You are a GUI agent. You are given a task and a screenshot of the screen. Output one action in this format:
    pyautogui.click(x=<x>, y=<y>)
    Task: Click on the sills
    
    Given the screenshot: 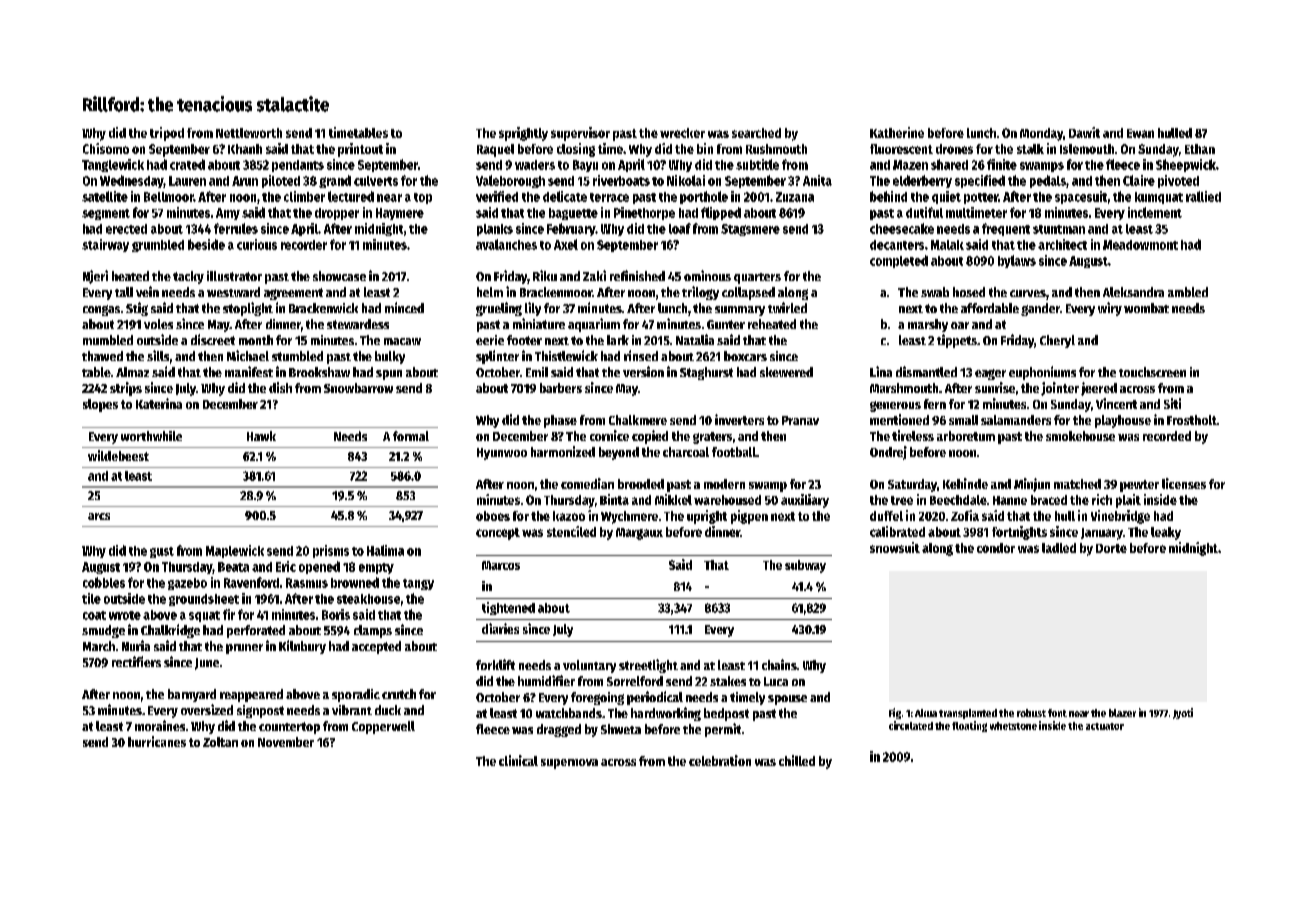 What is the action you would take?
    pyautogui.click(x=158, y=355)
